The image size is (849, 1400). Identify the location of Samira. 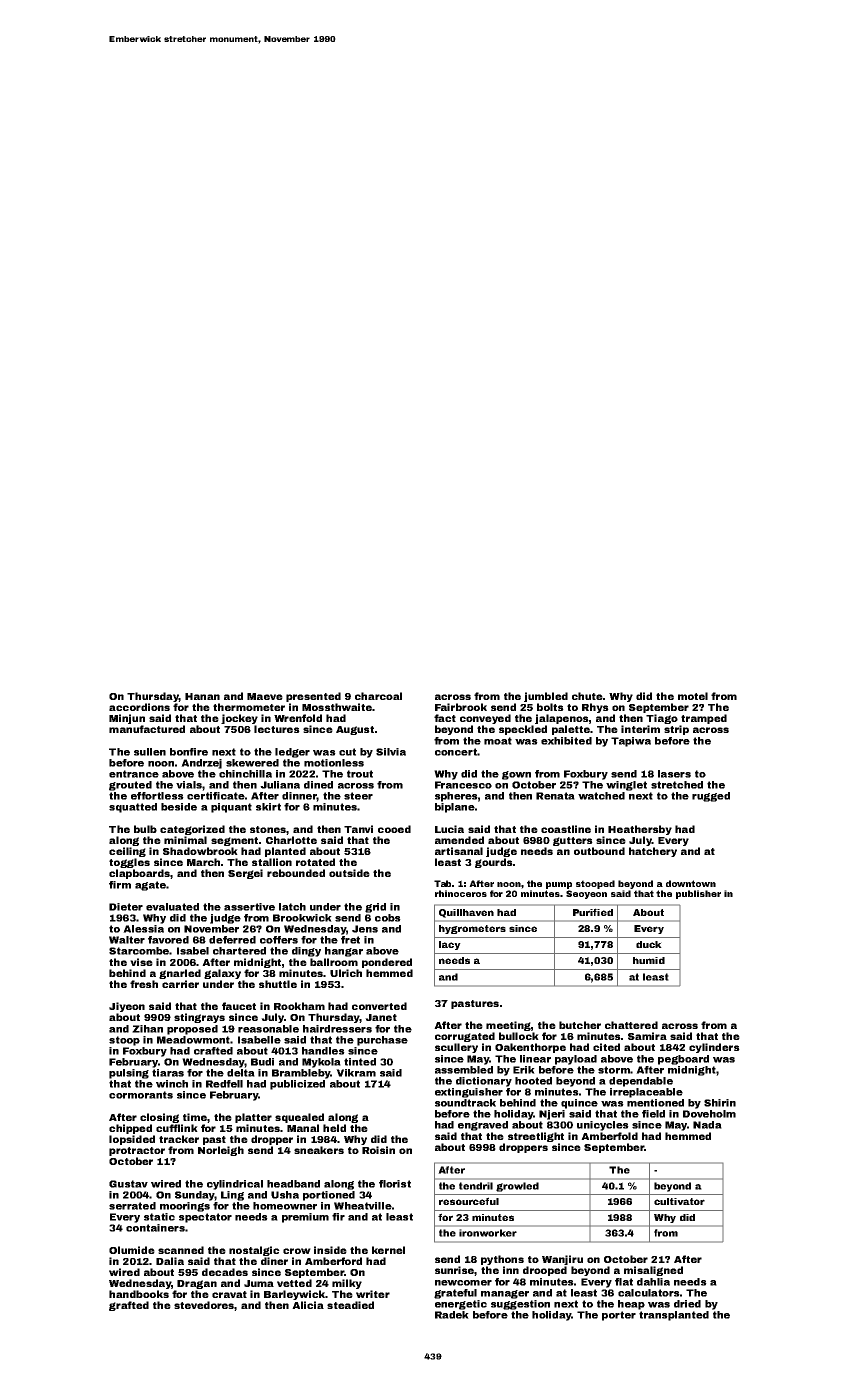
(647, 1036).
